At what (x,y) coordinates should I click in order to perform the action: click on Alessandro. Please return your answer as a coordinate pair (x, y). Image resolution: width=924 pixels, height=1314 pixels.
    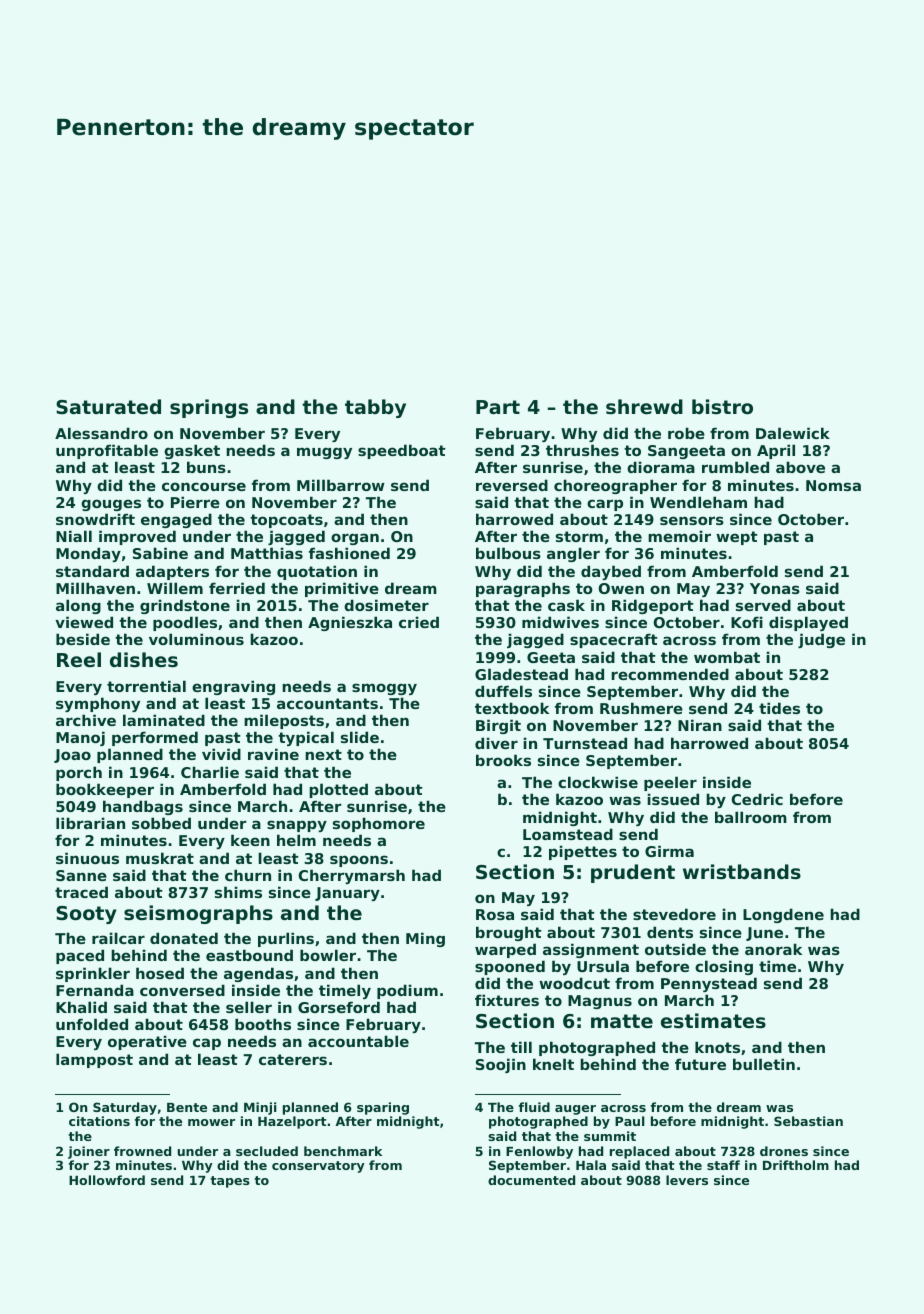
    Looking at the image, I should click on (101, 433).
